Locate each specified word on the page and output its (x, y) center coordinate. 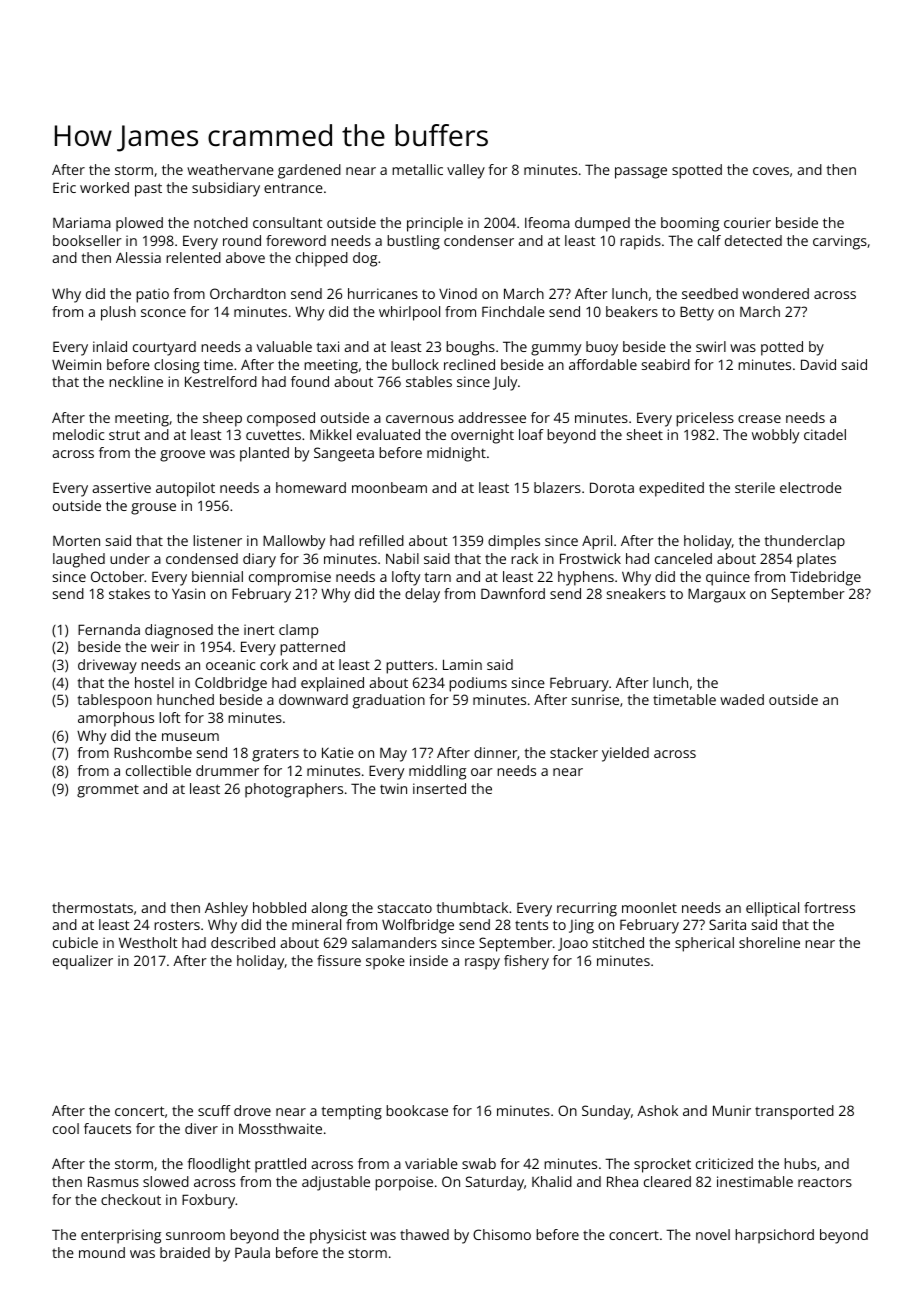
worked (104, 187)
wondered (775, 293)
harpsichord (774, 1236)
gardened (309, 171)
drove (252, 1110)
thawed (424, 1234)
